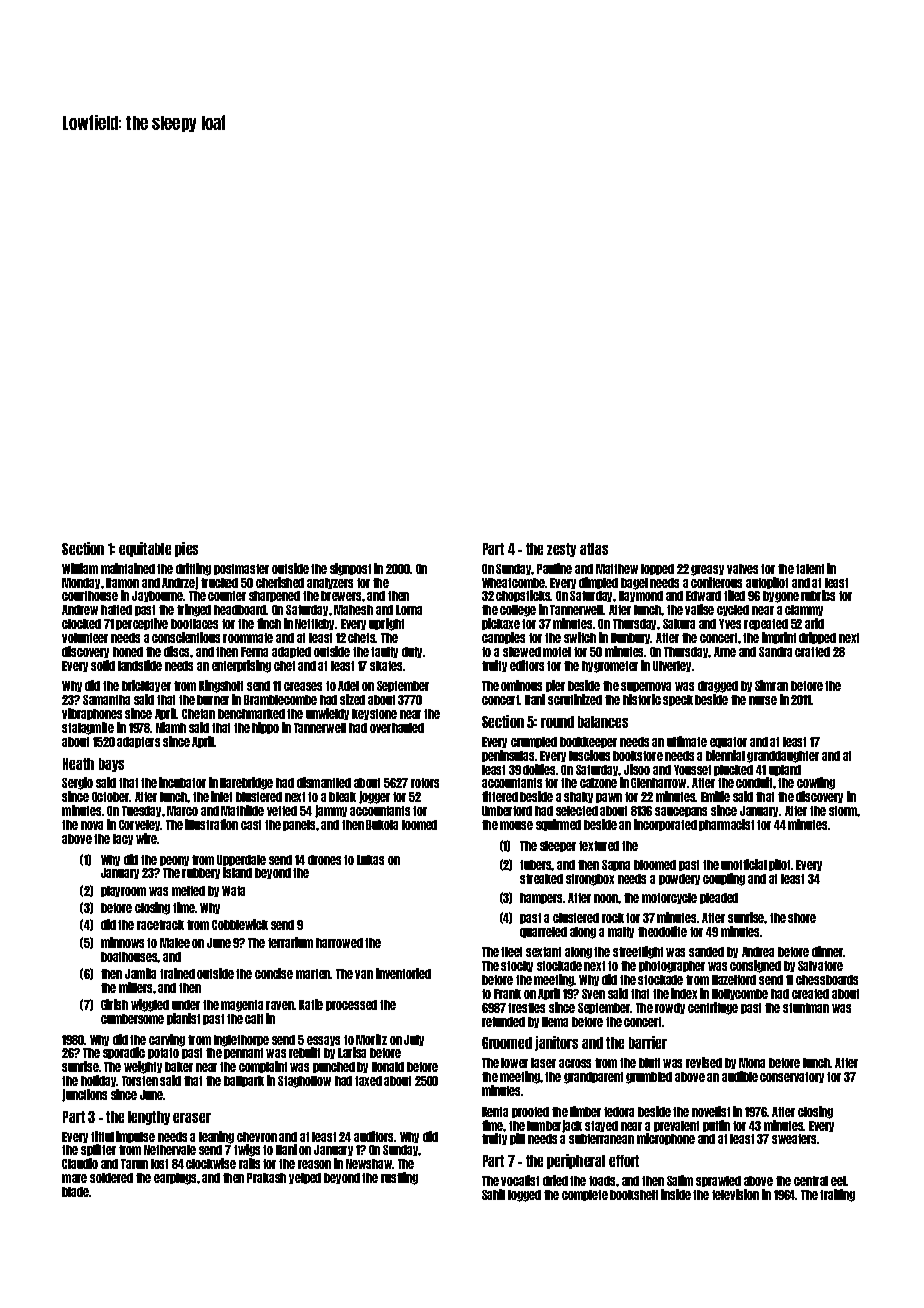 Image resolution: width=924 pixels, height=1308 pixels. What do you see at coordinates (76, 1192) in the image?
I see `blade` at bounding box center [76, 1192].
